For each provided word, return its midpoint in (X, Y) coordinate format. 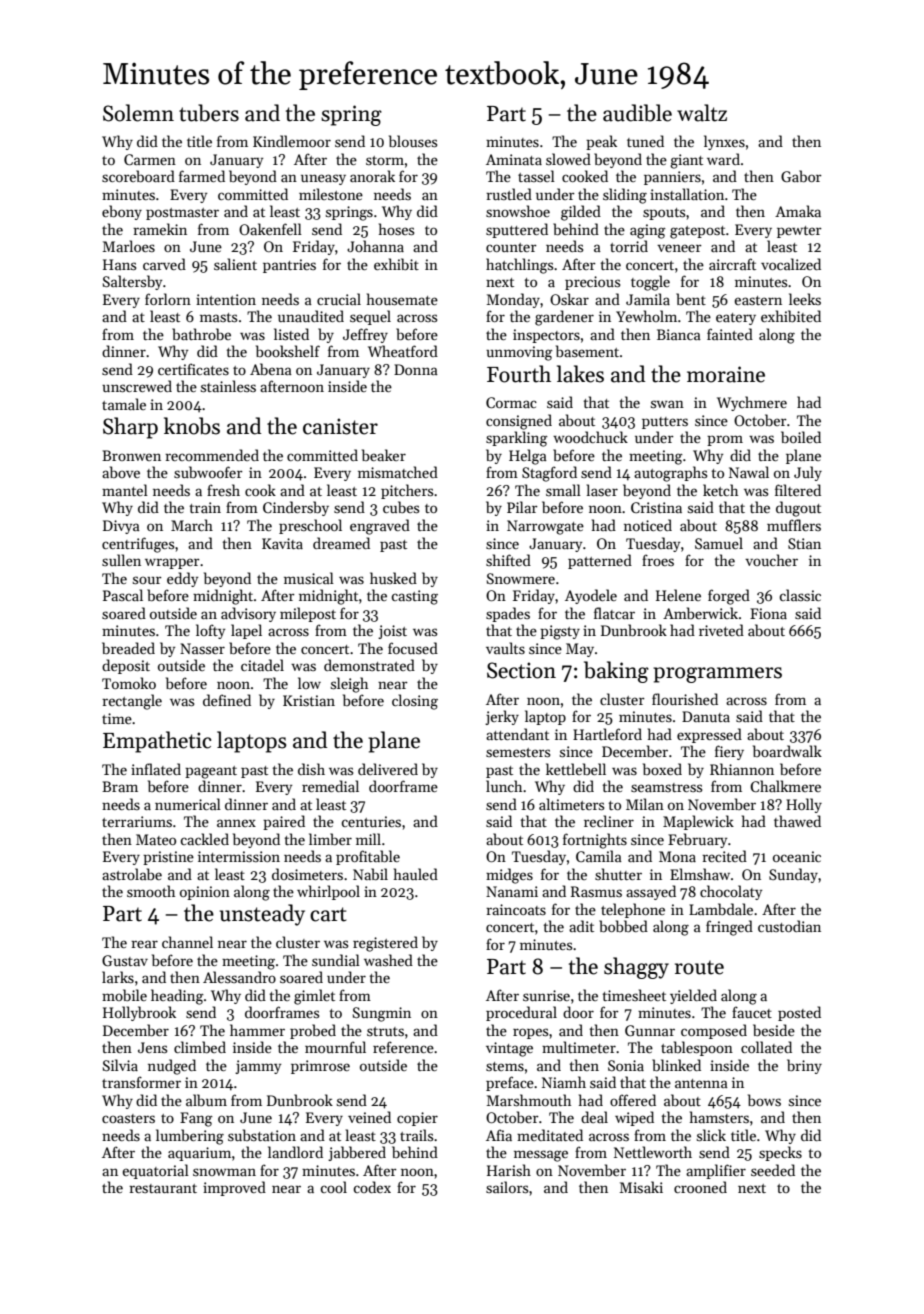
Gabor (801, 176)
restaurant (163, 1188)
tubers (209, 113)
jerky (502, 717)
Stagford (549, 474)
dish (311, 769)
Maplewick (698, 822)
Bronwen (131, 455)
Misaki (641, 1187)
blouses (413, 141)
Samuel (719, 543)
